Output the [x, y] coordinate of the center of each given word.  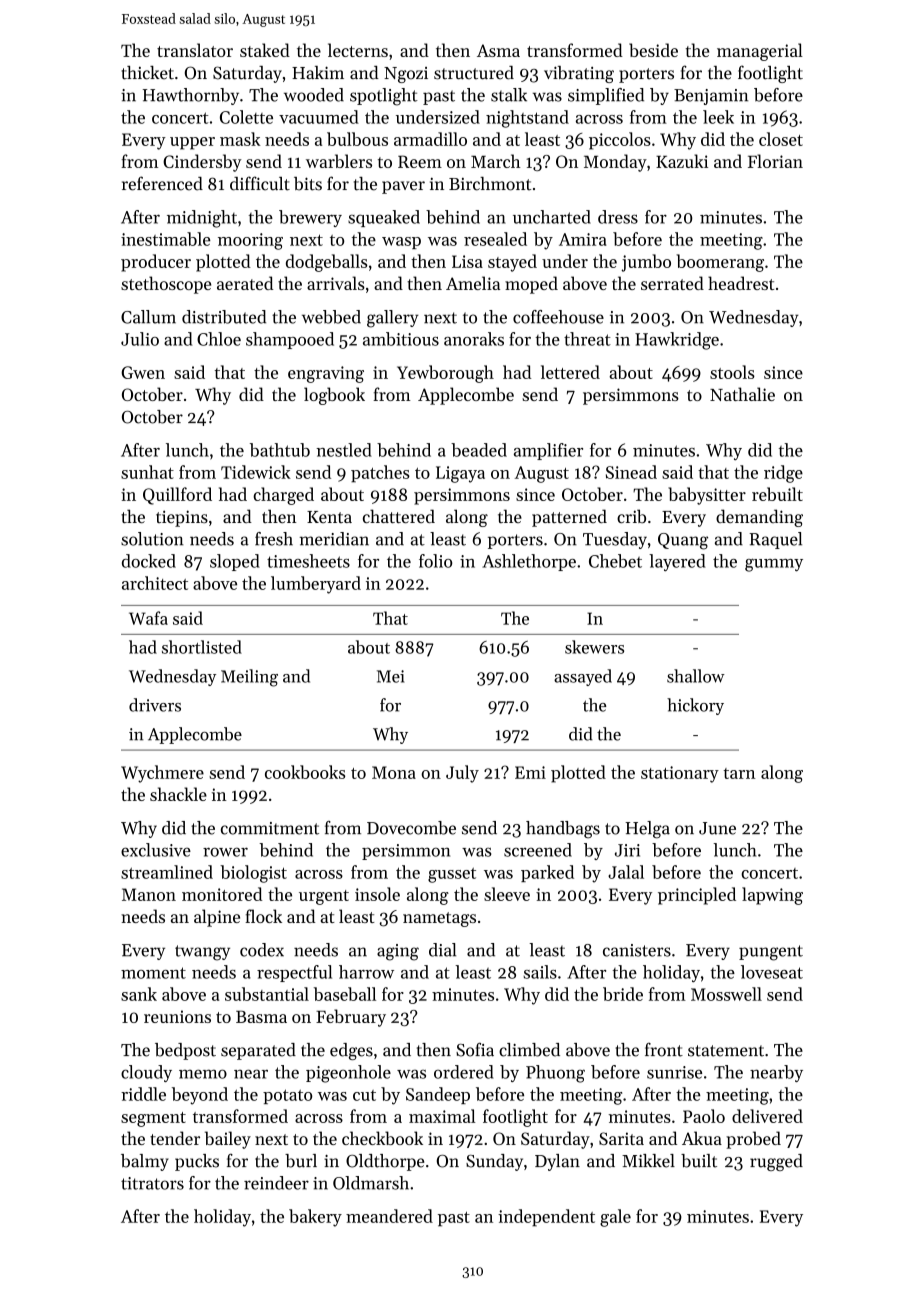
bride [623, 994]
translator [195, 50]
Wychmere [162, 774]
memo [203, 1074]
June [717, 828]
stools [732, 372]
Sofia [475, 1050]
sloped [235, 562]
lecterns [358, 50]
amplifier [548, 451]
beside [653, 50]
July [462, 774]
